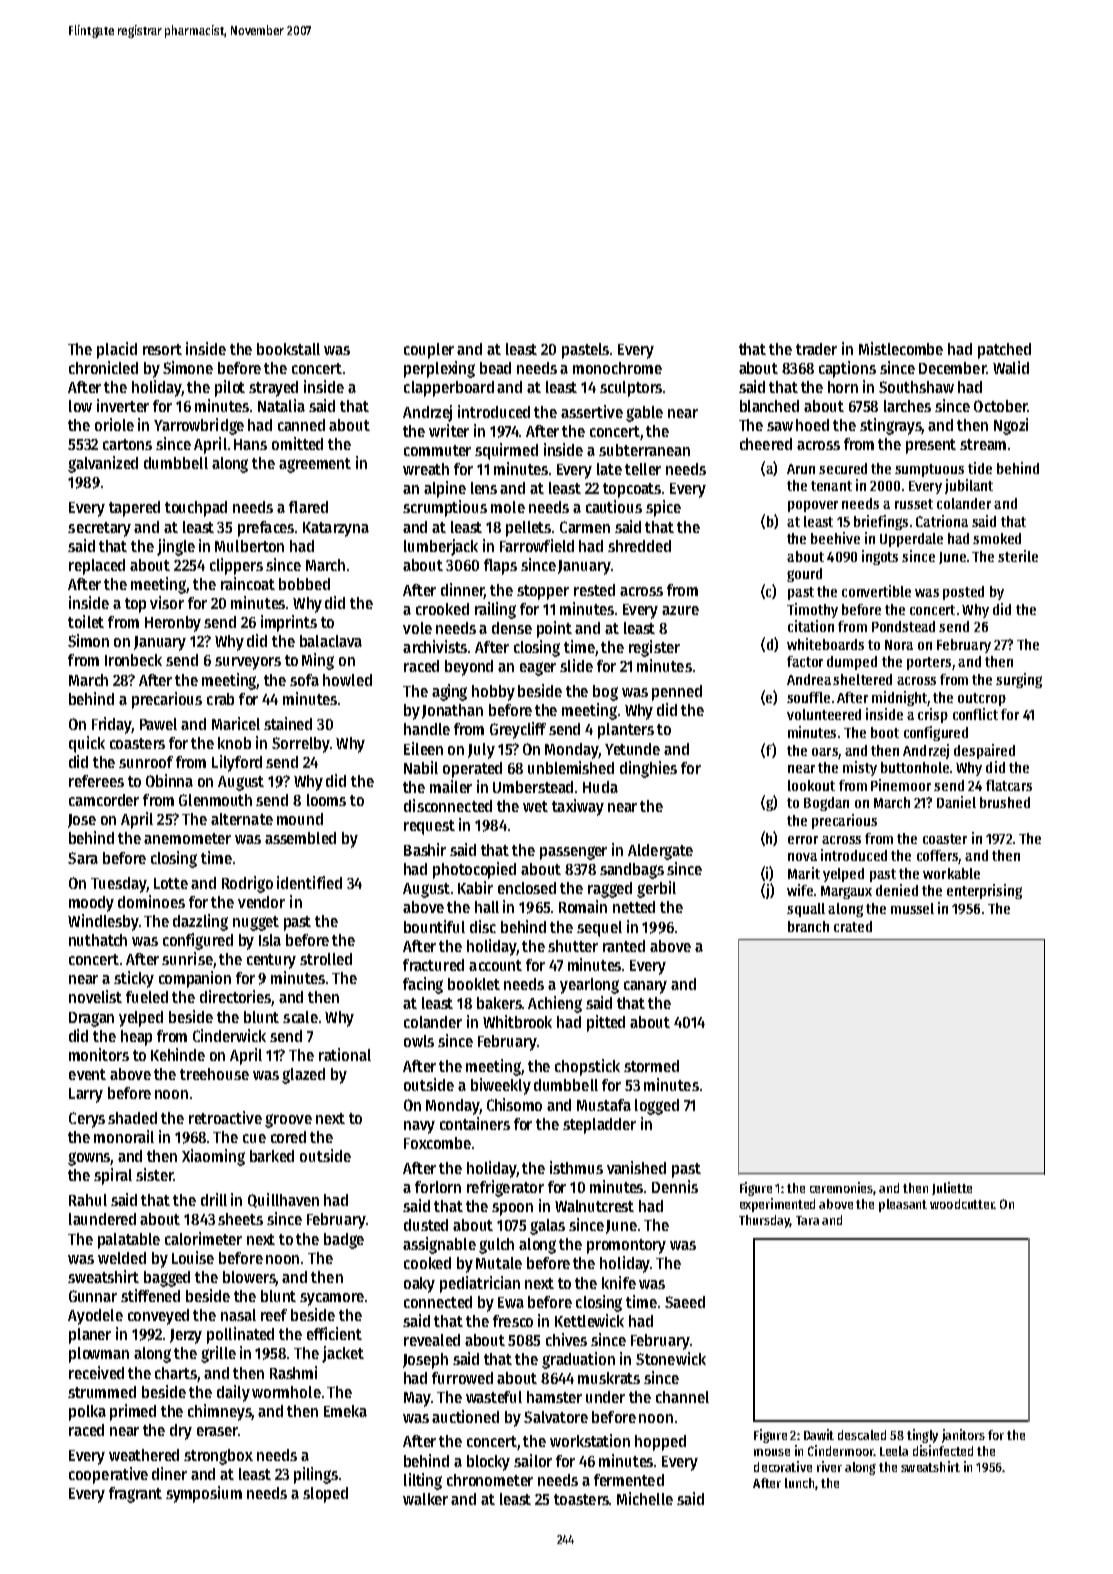 The height and width of the image is (1574, 1113). I want to click on resort, so click(162, 349).
